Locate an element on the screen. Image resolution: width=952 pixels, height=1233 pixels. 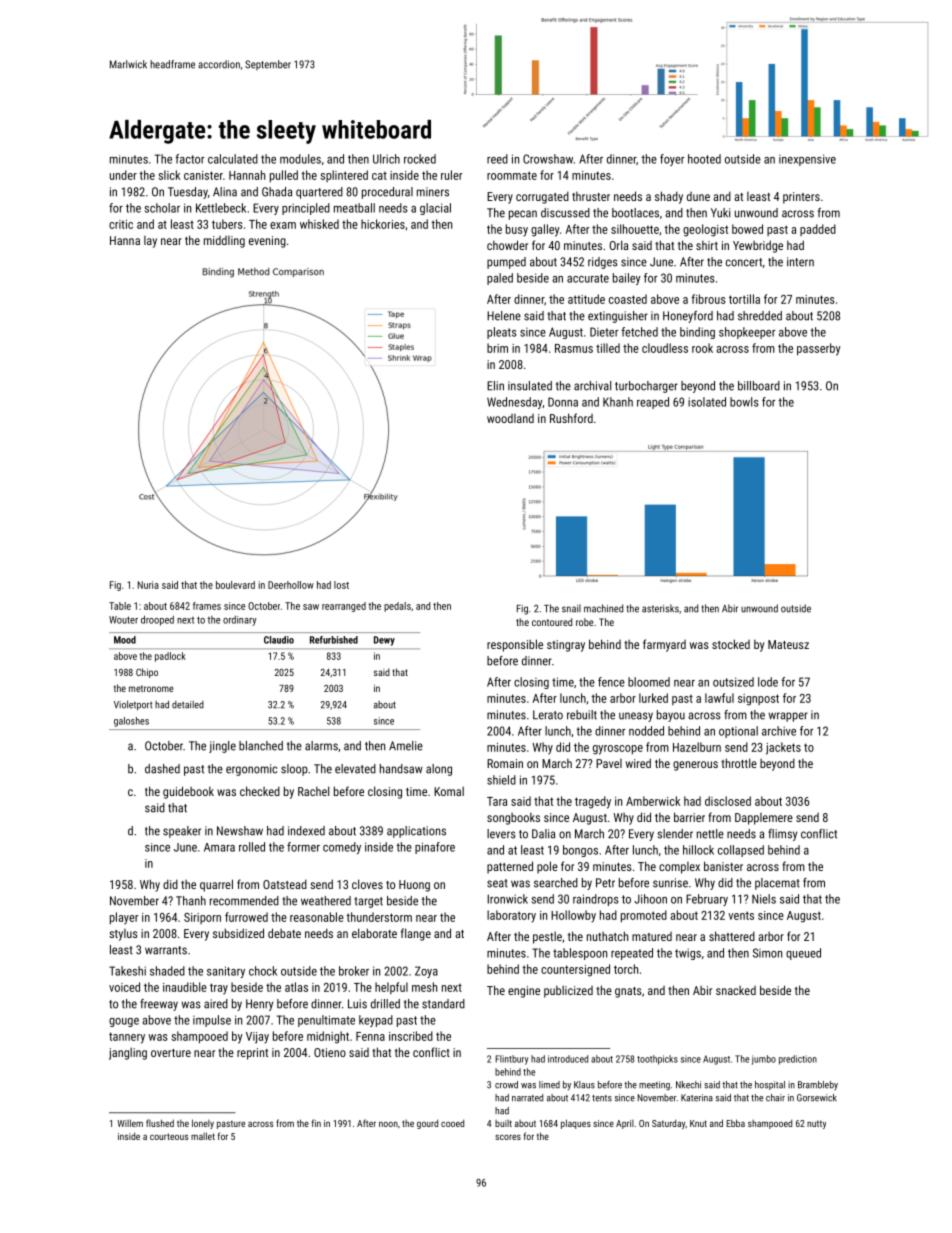
Flintbury is located at coordinates (511, 1060).
